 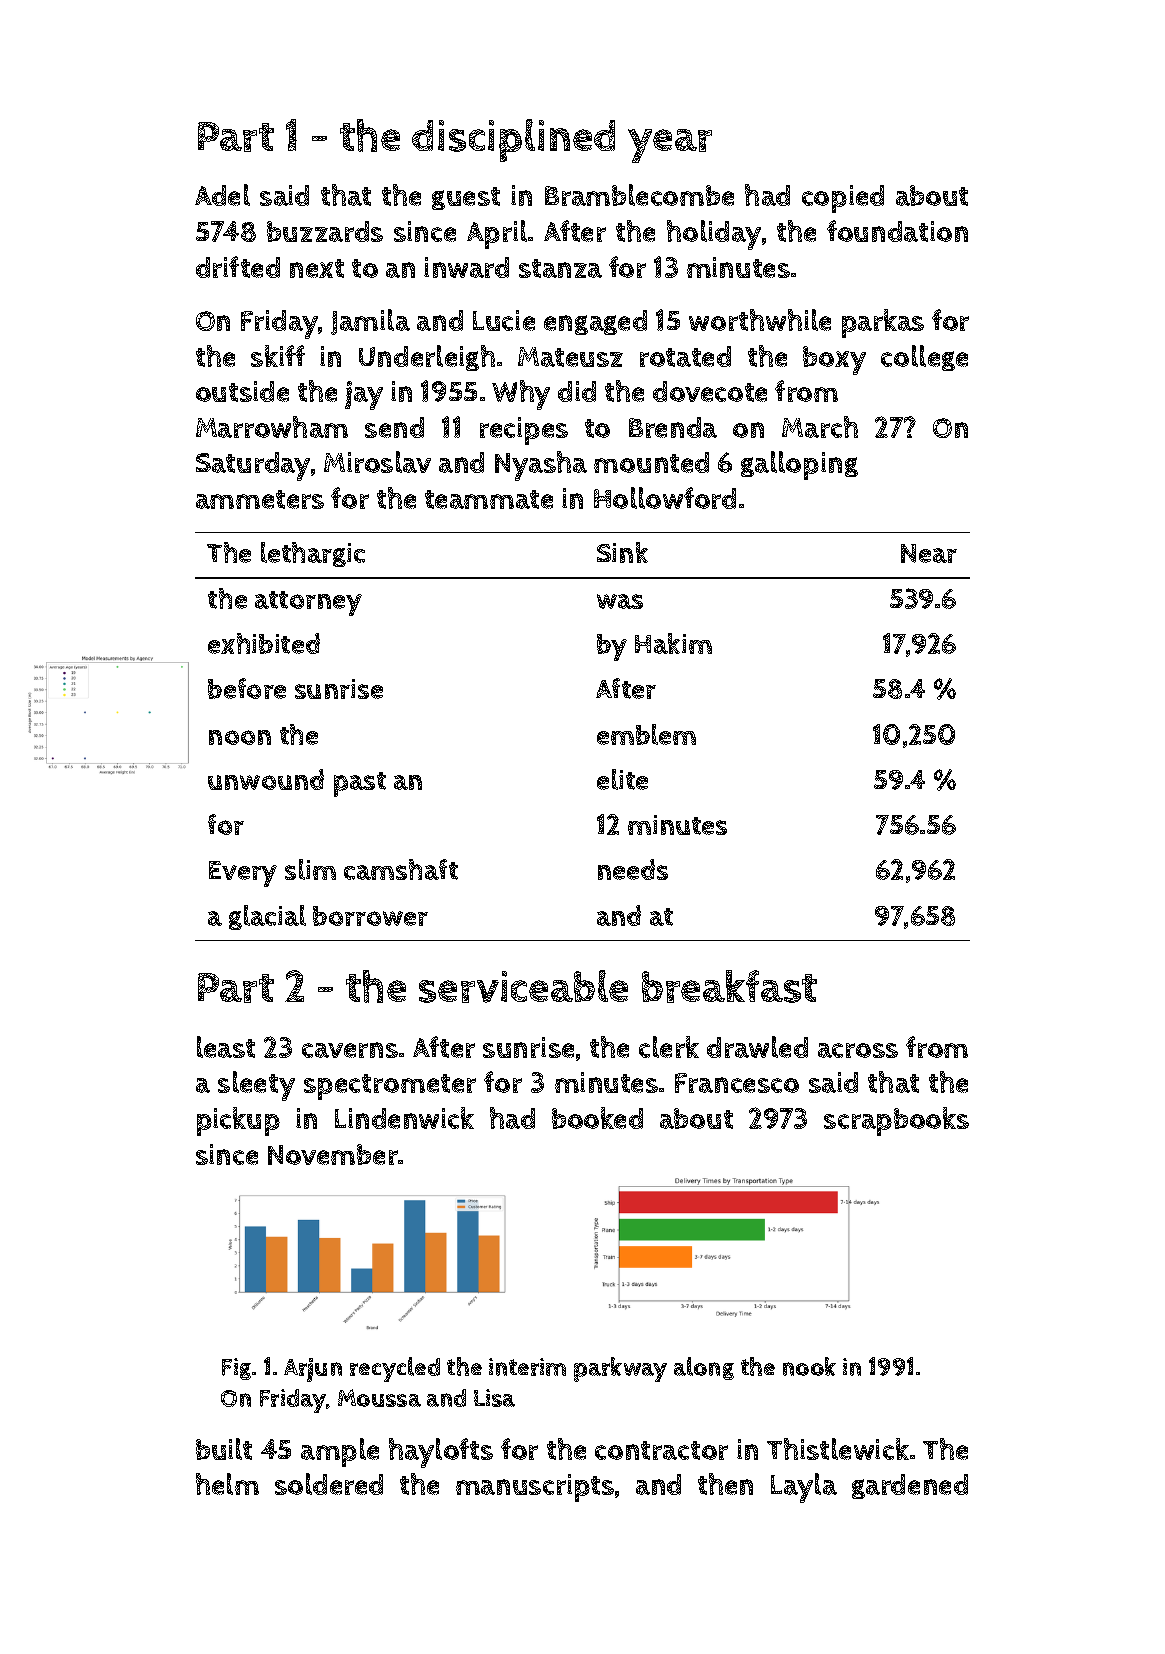 I want to click on Near, so click(x=929, y=553).
